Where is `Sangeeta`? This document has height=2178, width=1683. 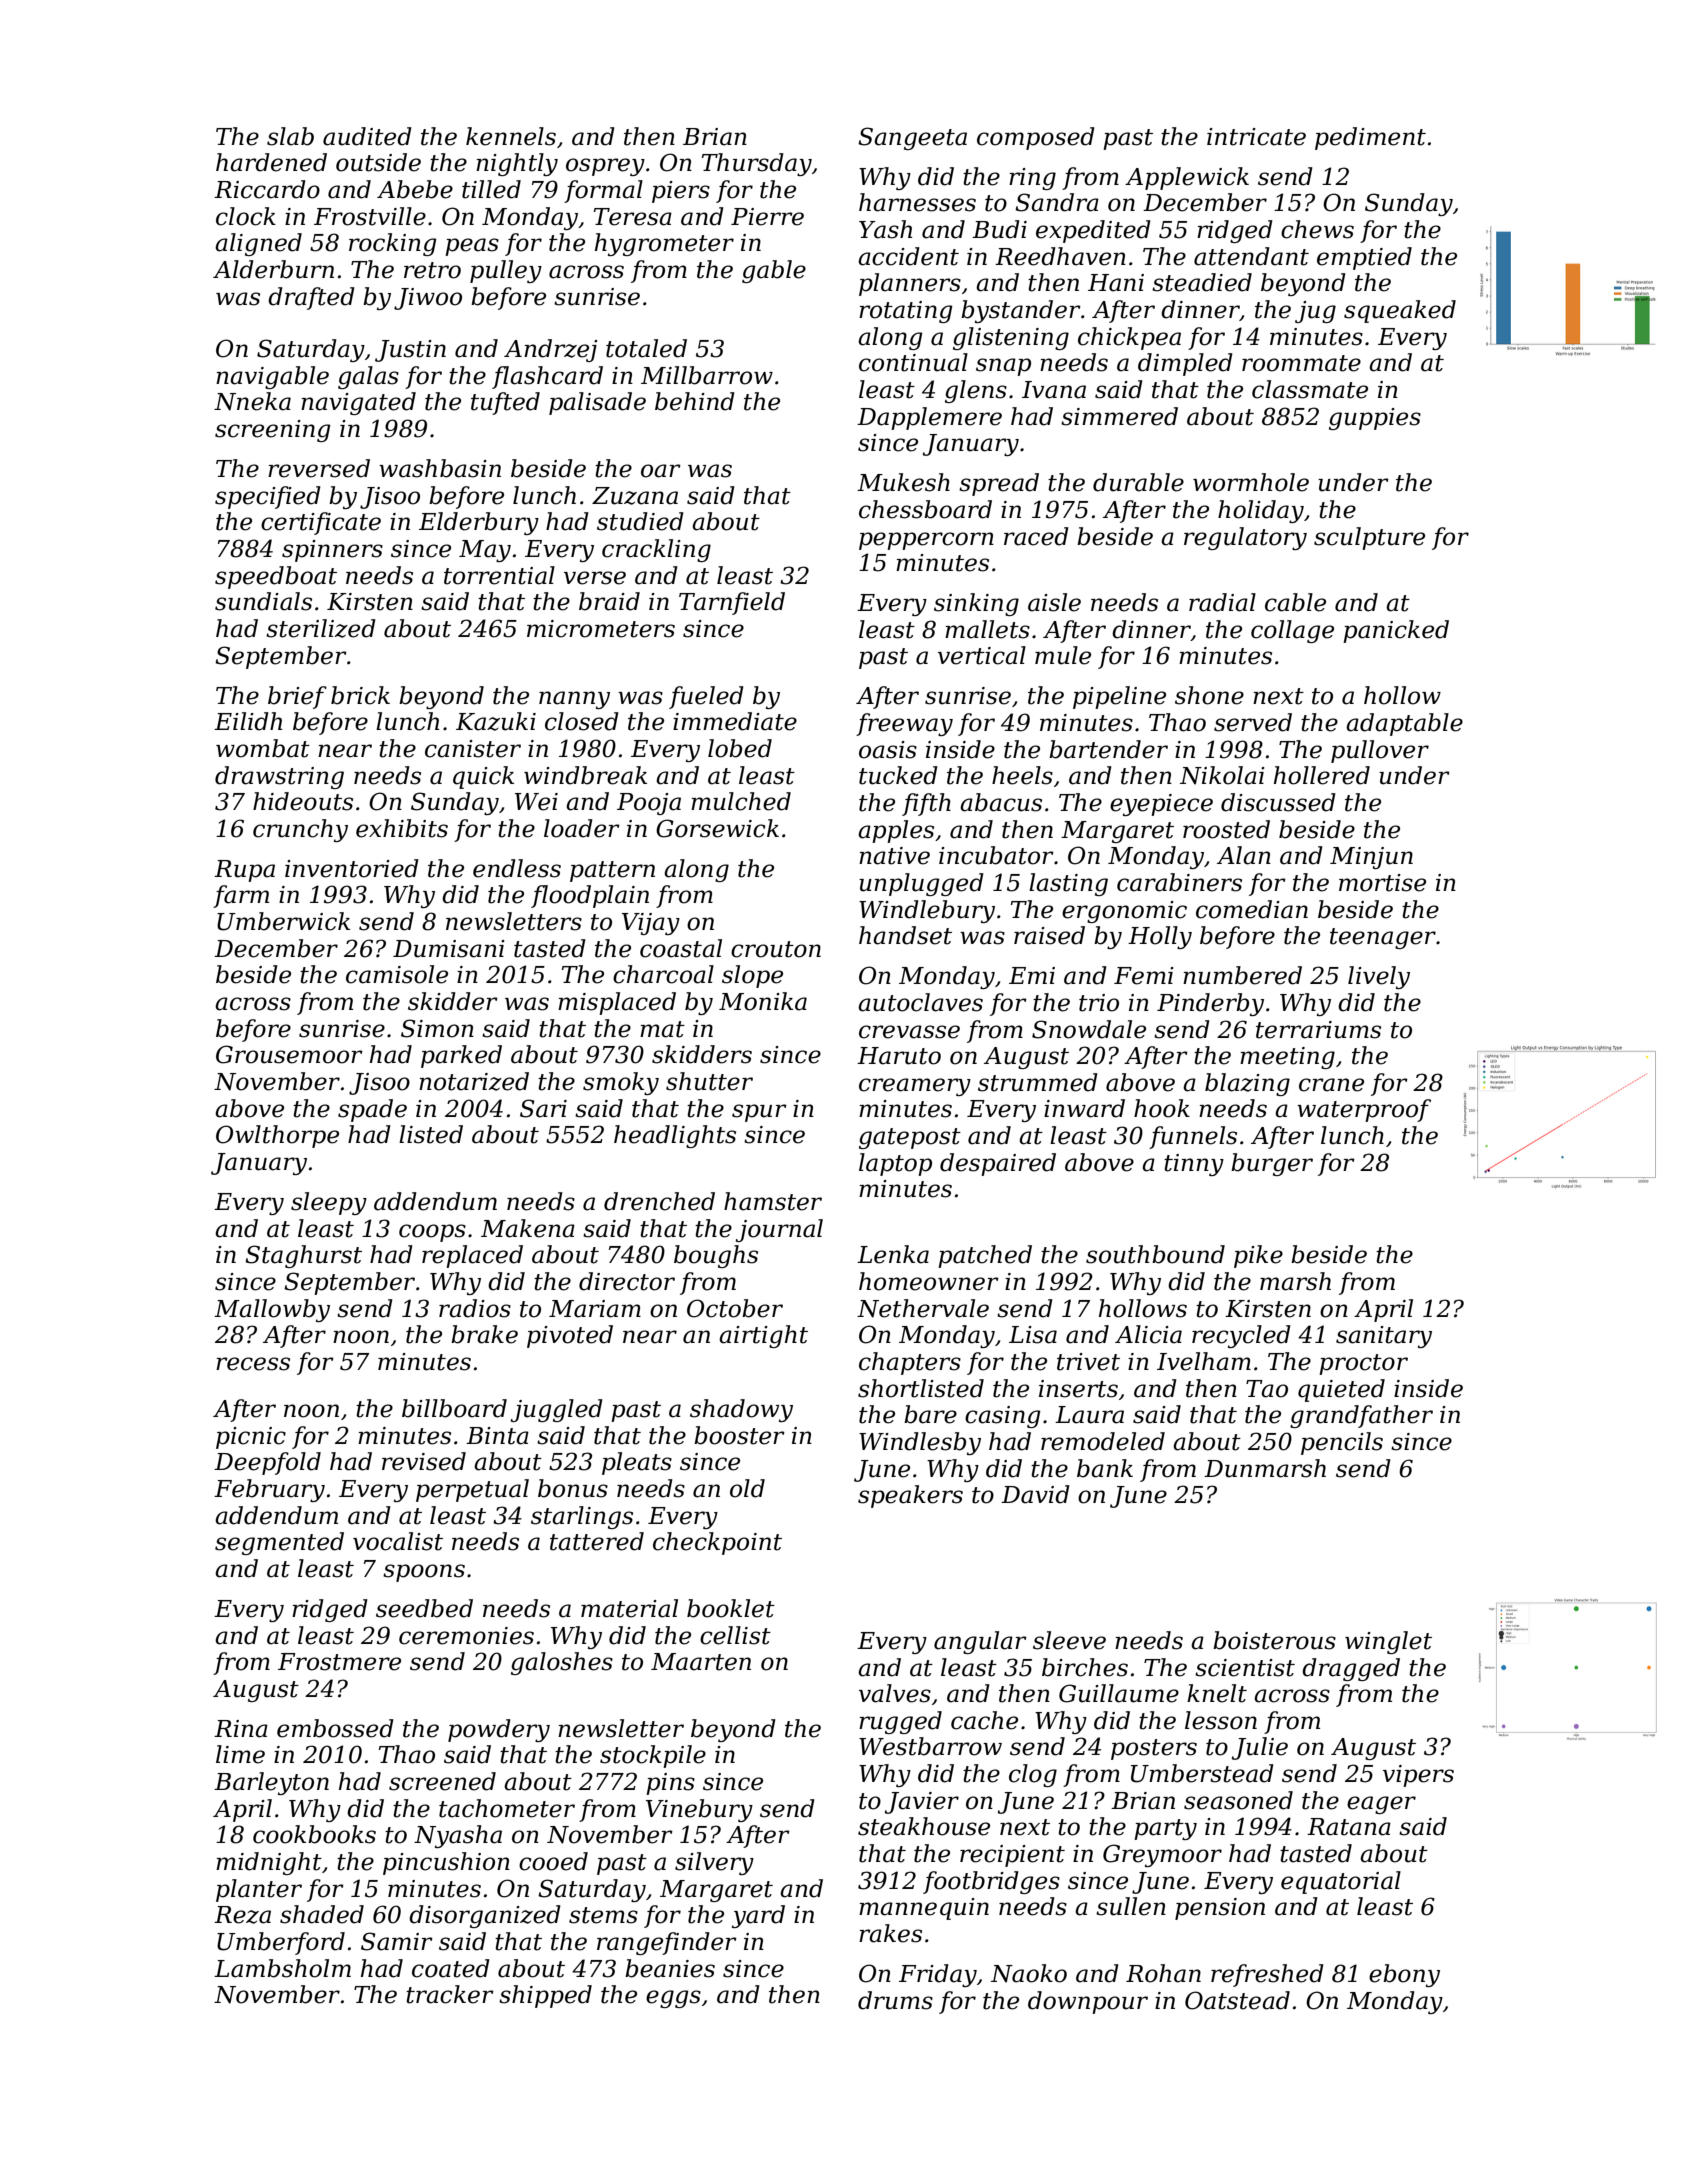
Sangeeta is located at coordinates (912, 138).
